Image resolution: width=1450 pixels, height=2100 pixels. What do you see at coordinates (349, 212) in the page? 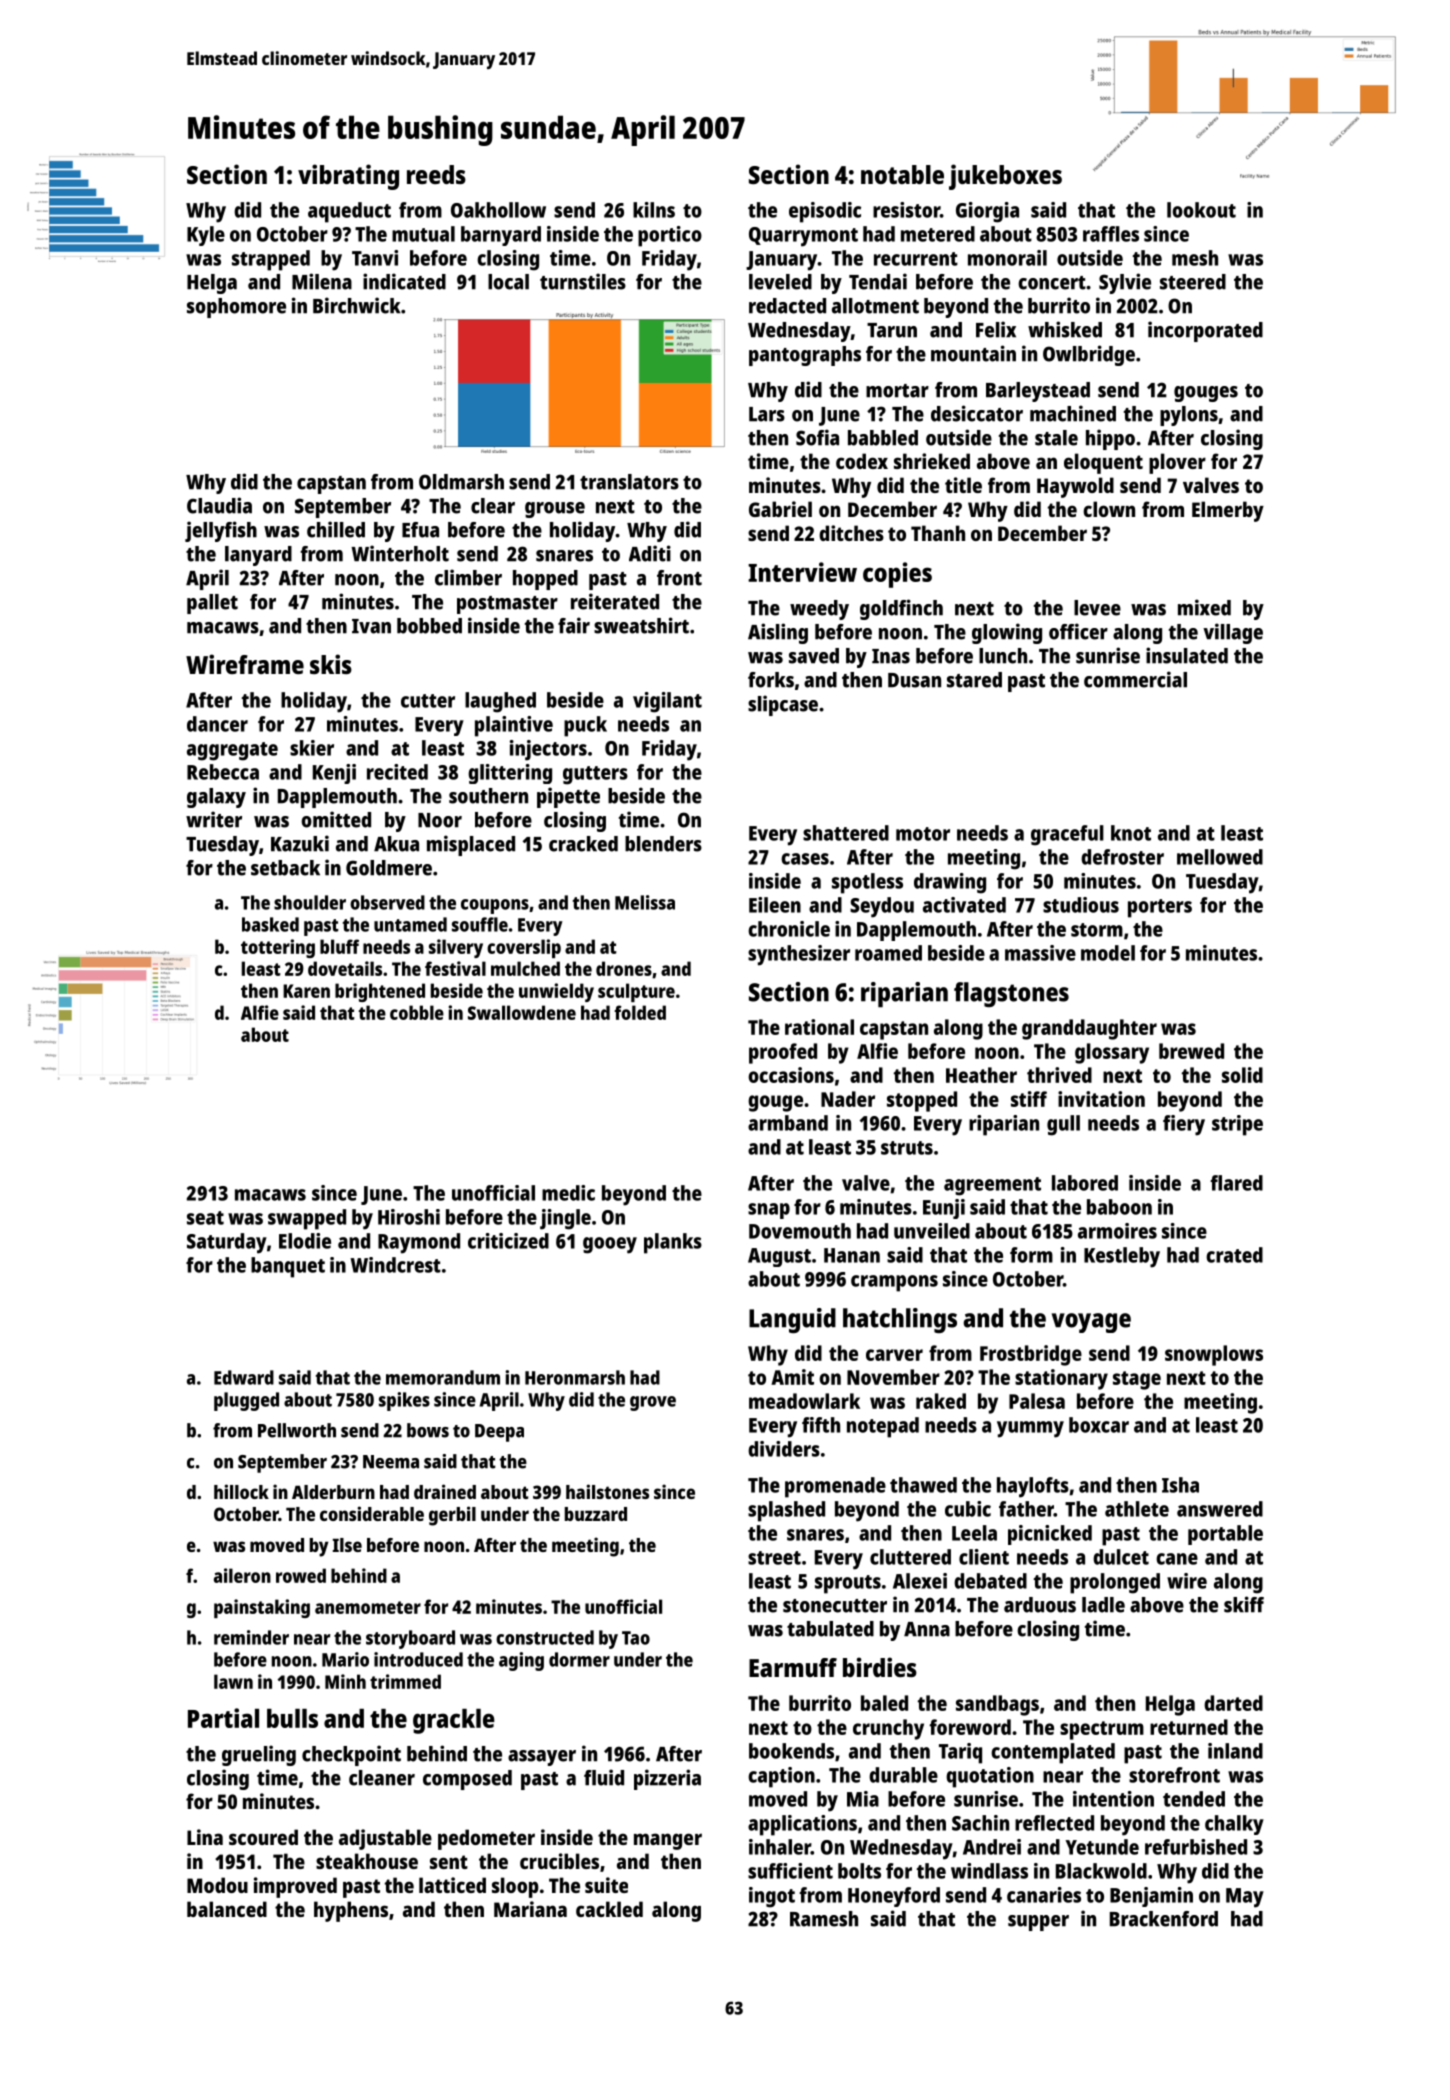
I see `aqueduct` at bounding box center [349, 212].
